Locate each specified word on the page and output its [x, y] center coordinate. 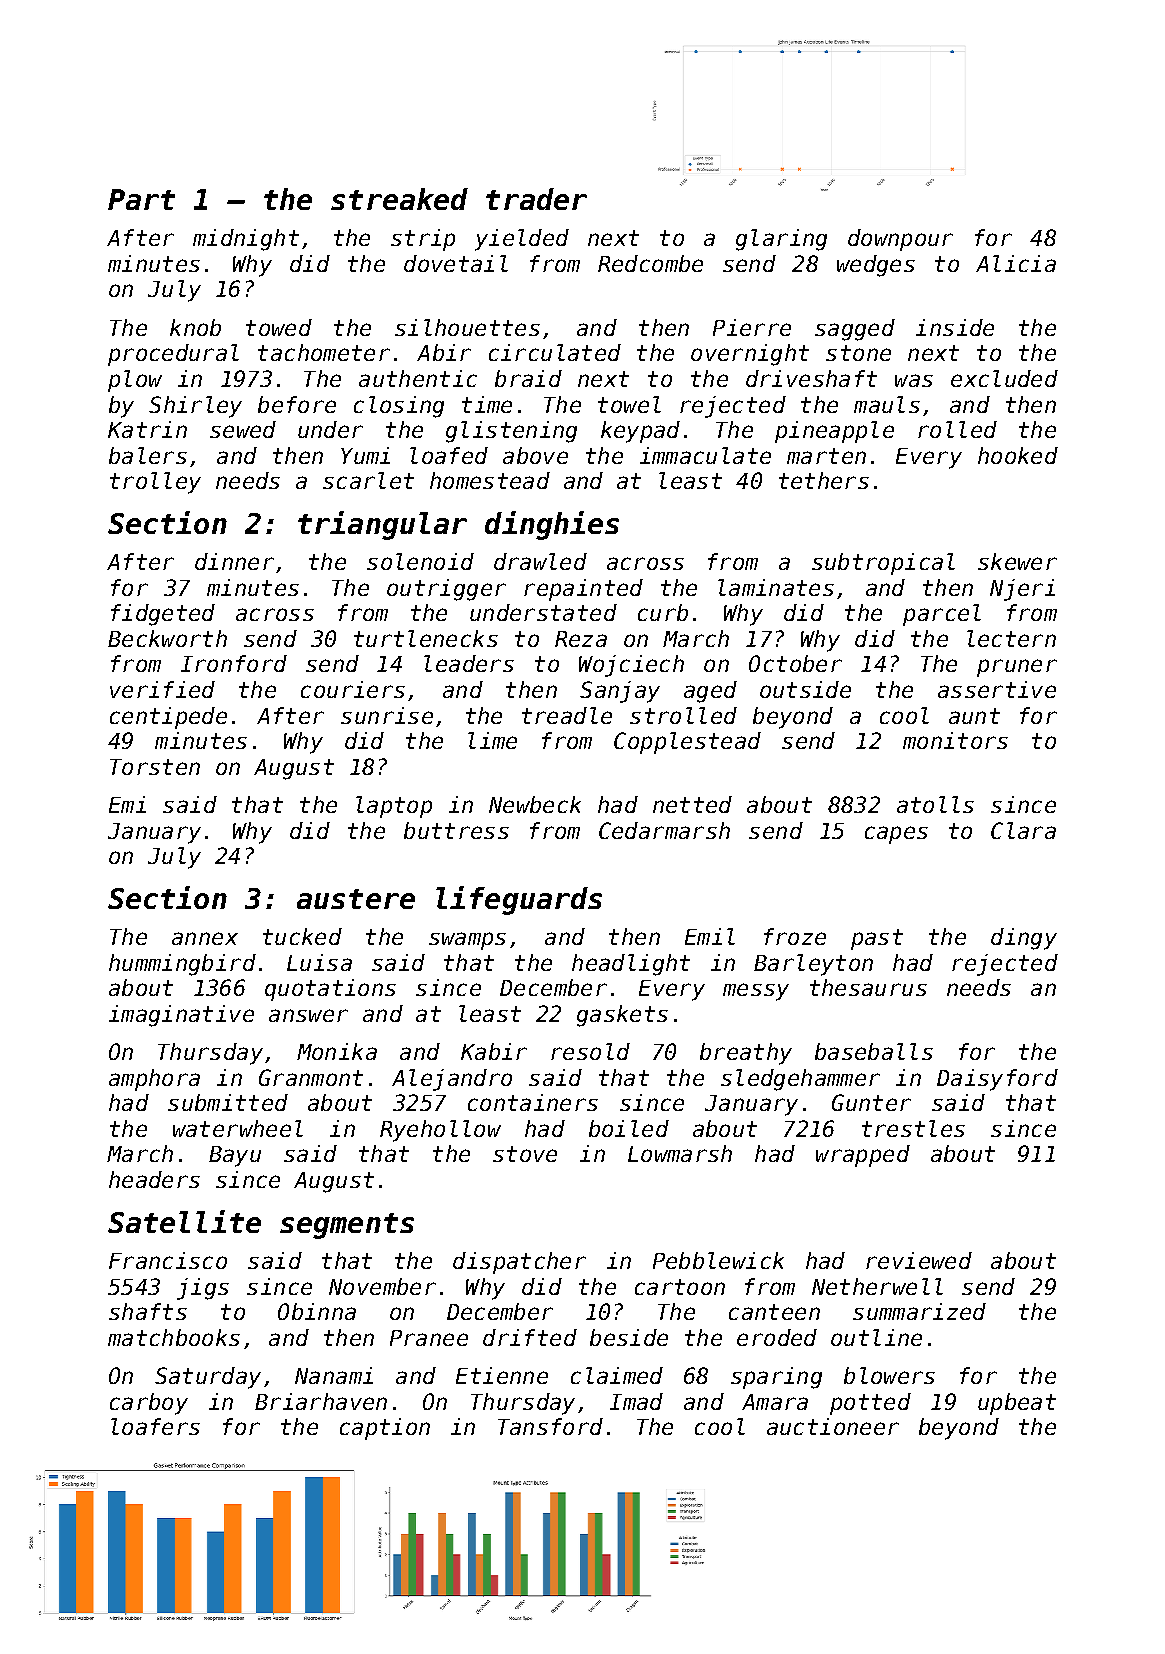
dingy [1024, 939]
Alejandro [452, 1080]
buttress [456, 830]
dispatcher [519, 1263]
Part [141, 199]
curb [663, 612]
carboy [149, 1404]
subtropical [883, 564]
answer [308, 1015]
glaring [781, 240]
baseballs [874, 1051]
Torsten [155, 767]
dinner [234, 561]
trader [536, 199]
